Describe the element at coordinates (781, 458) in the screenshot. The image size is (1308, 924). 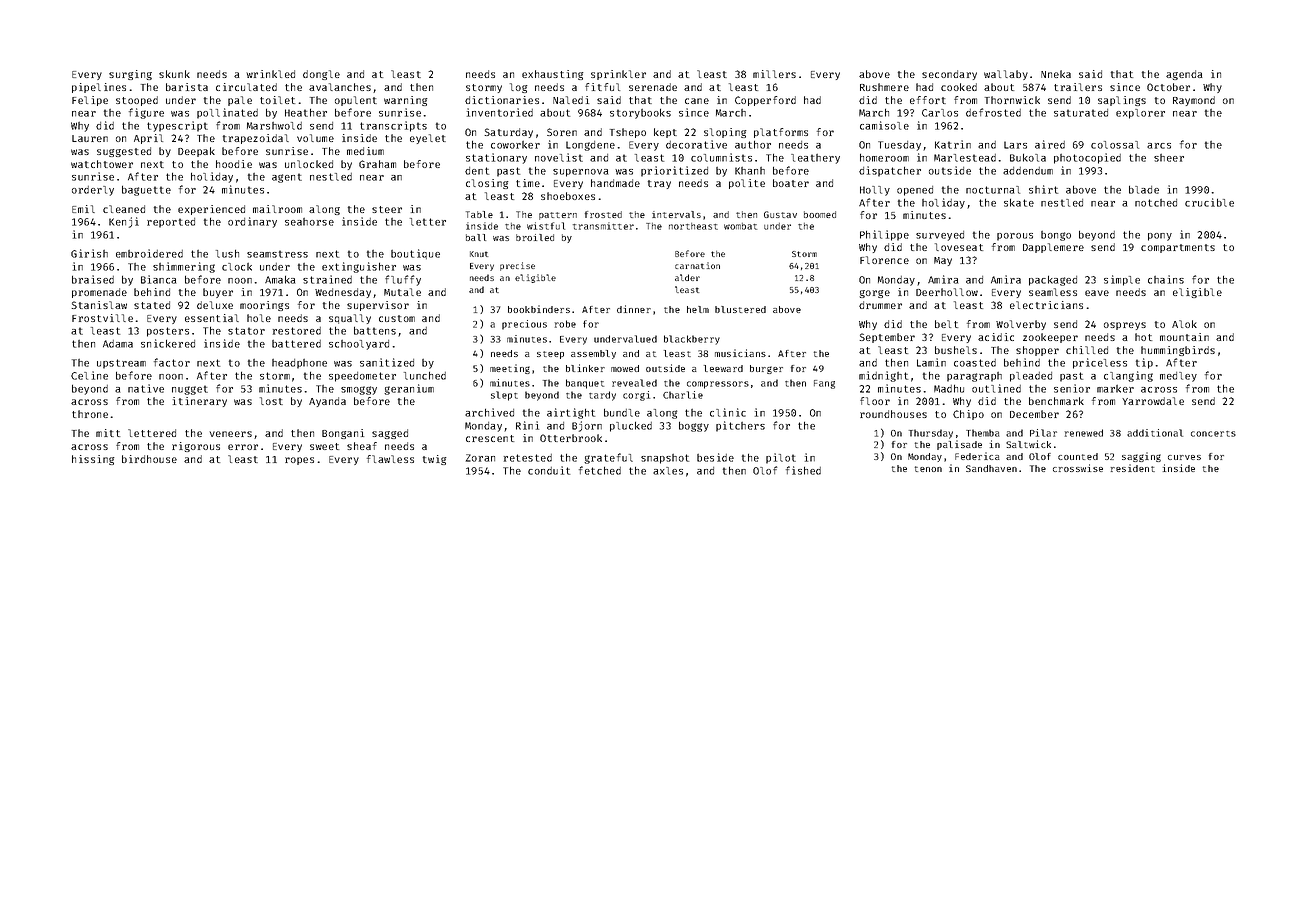
I see `pilot` at that location.
